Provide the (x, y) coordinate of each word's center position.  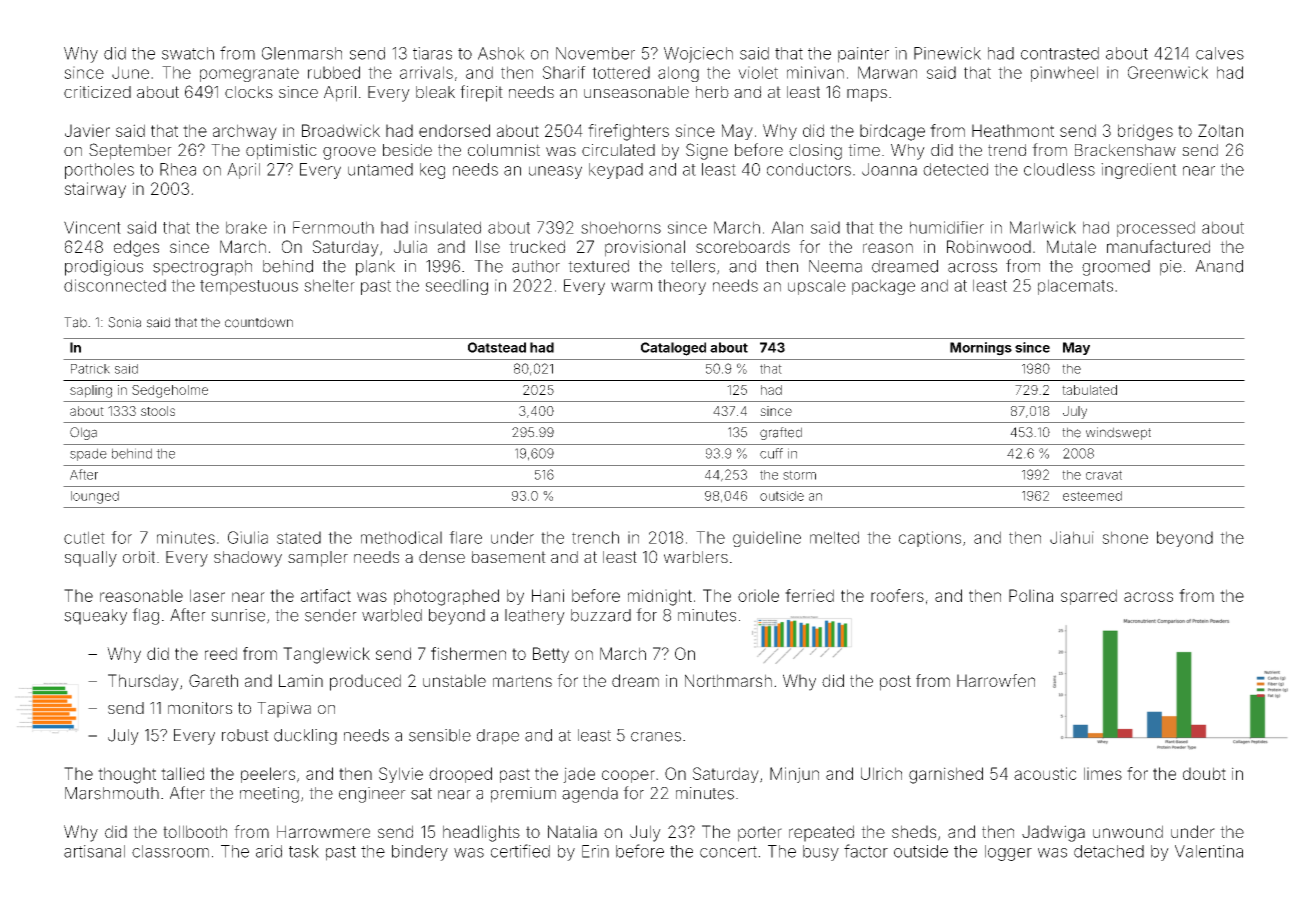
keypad (616, 171)
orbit (139, 557)
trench (595, 537)
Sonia (124, 322)
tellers (693, 266)
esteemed (1092, 496)
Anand (1219, 266)
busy (821, 853)
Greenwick (1168, 72)
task (304, 851)
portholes (99, 171)
